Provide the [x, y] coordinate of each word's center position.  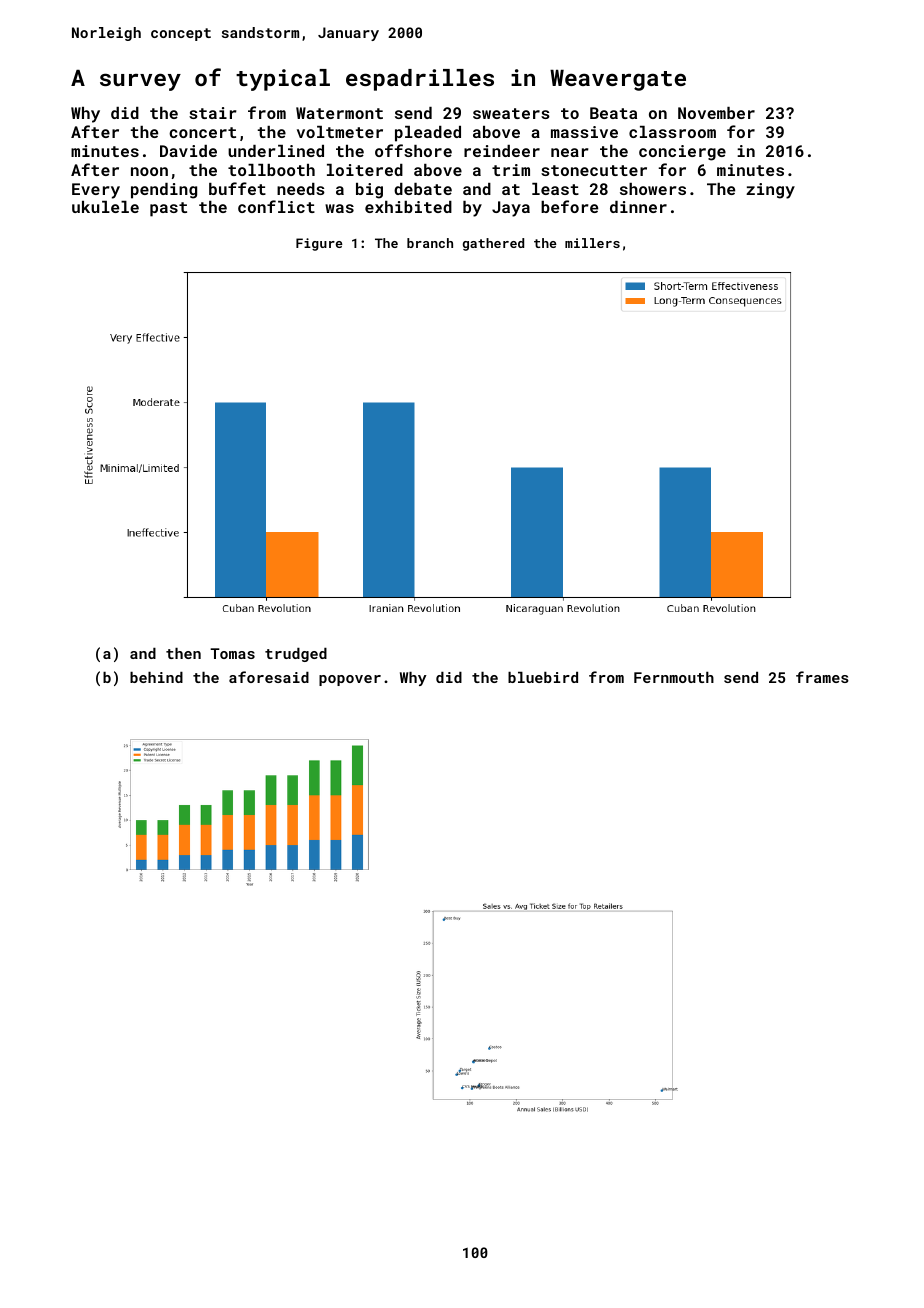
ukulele [105, 207]
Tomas [232, 653]
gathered [493, 244]
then [183, 653]
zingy [770, 191]
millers [592, 243]
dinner [638, 207]
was [339, 208]
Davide [188, 151]
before [569, 206]
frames [822, 677]
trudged [296, 655]
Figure [319, 244]
